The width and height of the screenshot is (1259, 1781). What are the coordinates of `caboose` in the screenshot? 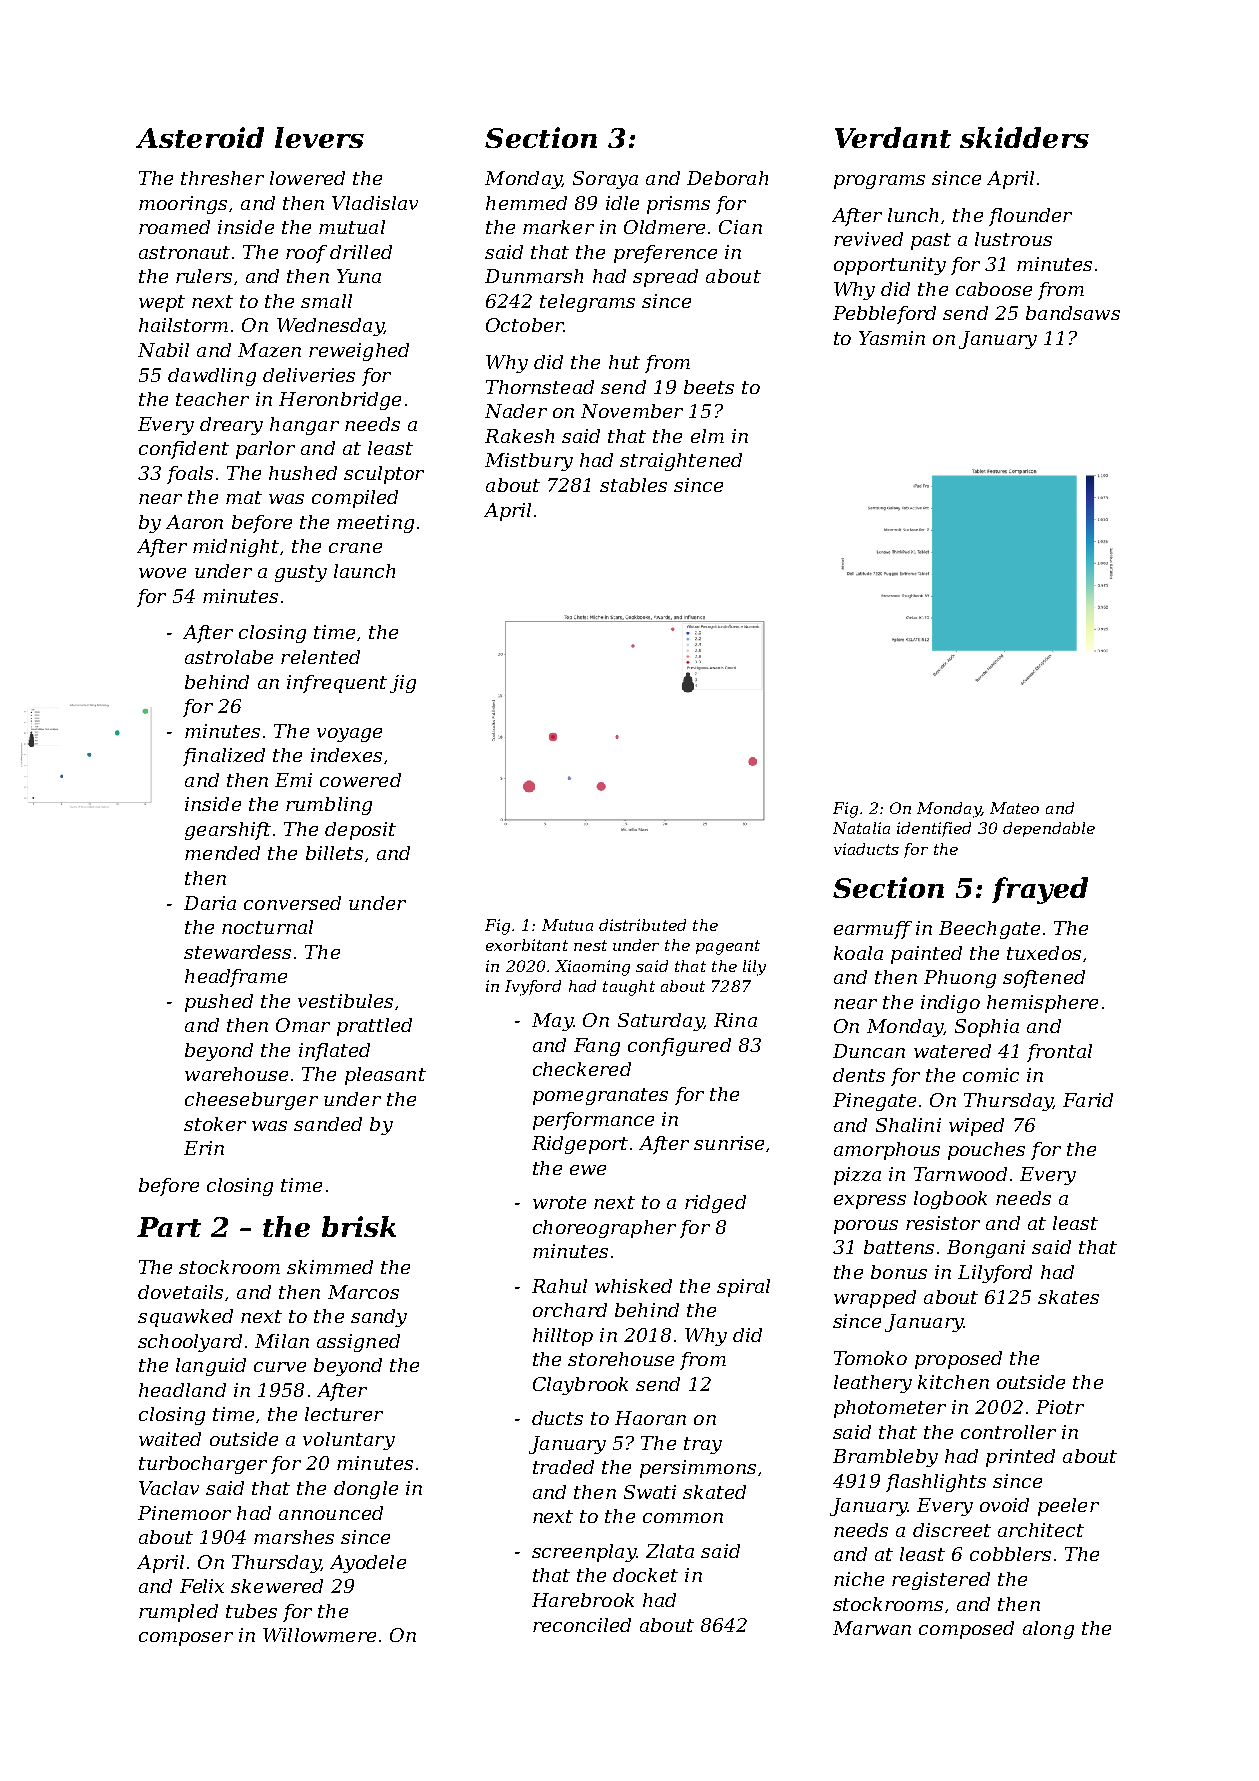 It's located at (994, 289).
